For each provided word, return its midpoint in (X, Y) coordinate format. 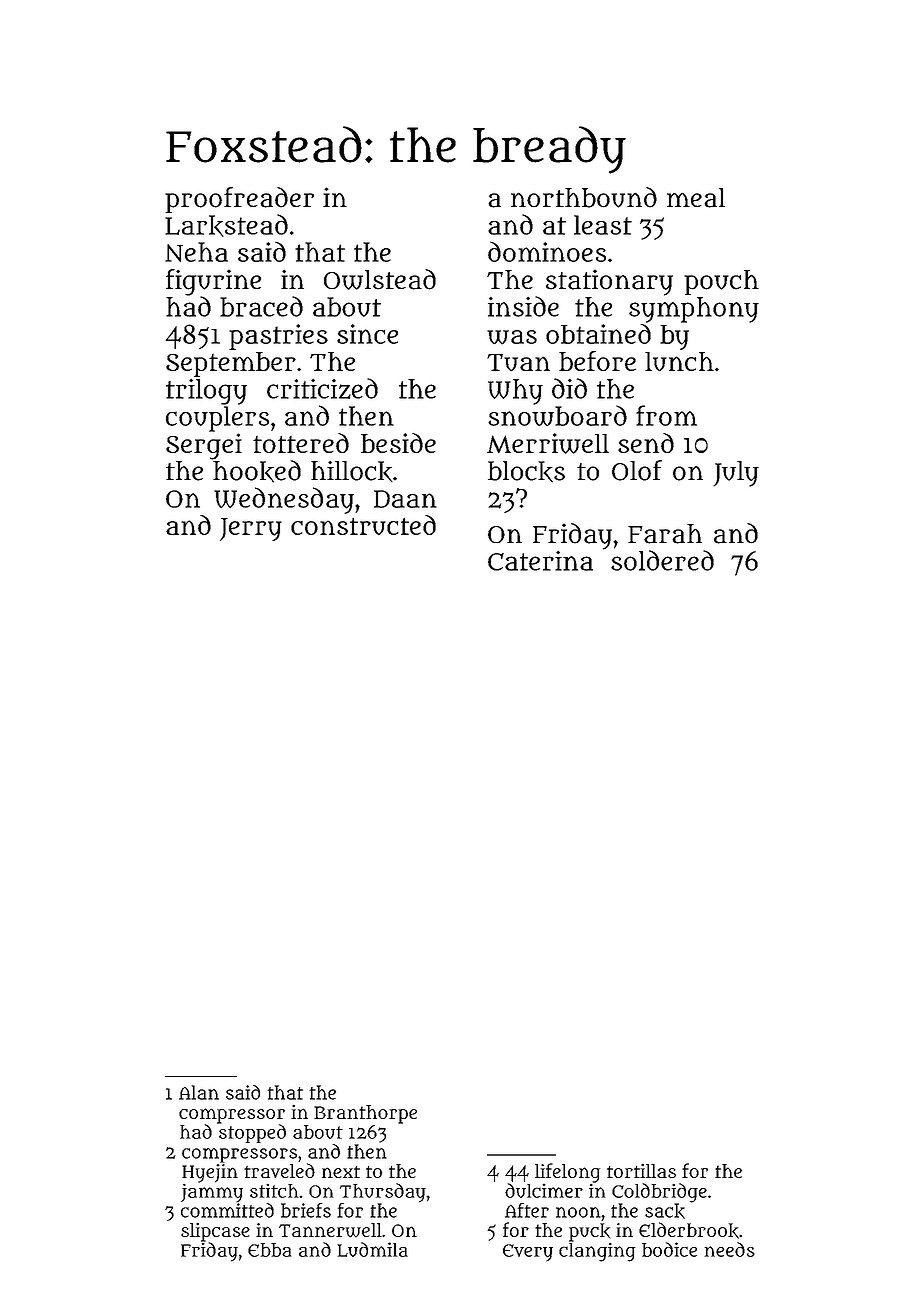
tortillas (641, 1170)
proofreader (239, 200)
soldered (662, 560)
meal (696, 198)
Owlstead (380, 279)
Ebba (269, 1250)
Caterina (540, 560)
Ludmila (373, 1249)
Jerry (251, 529)
